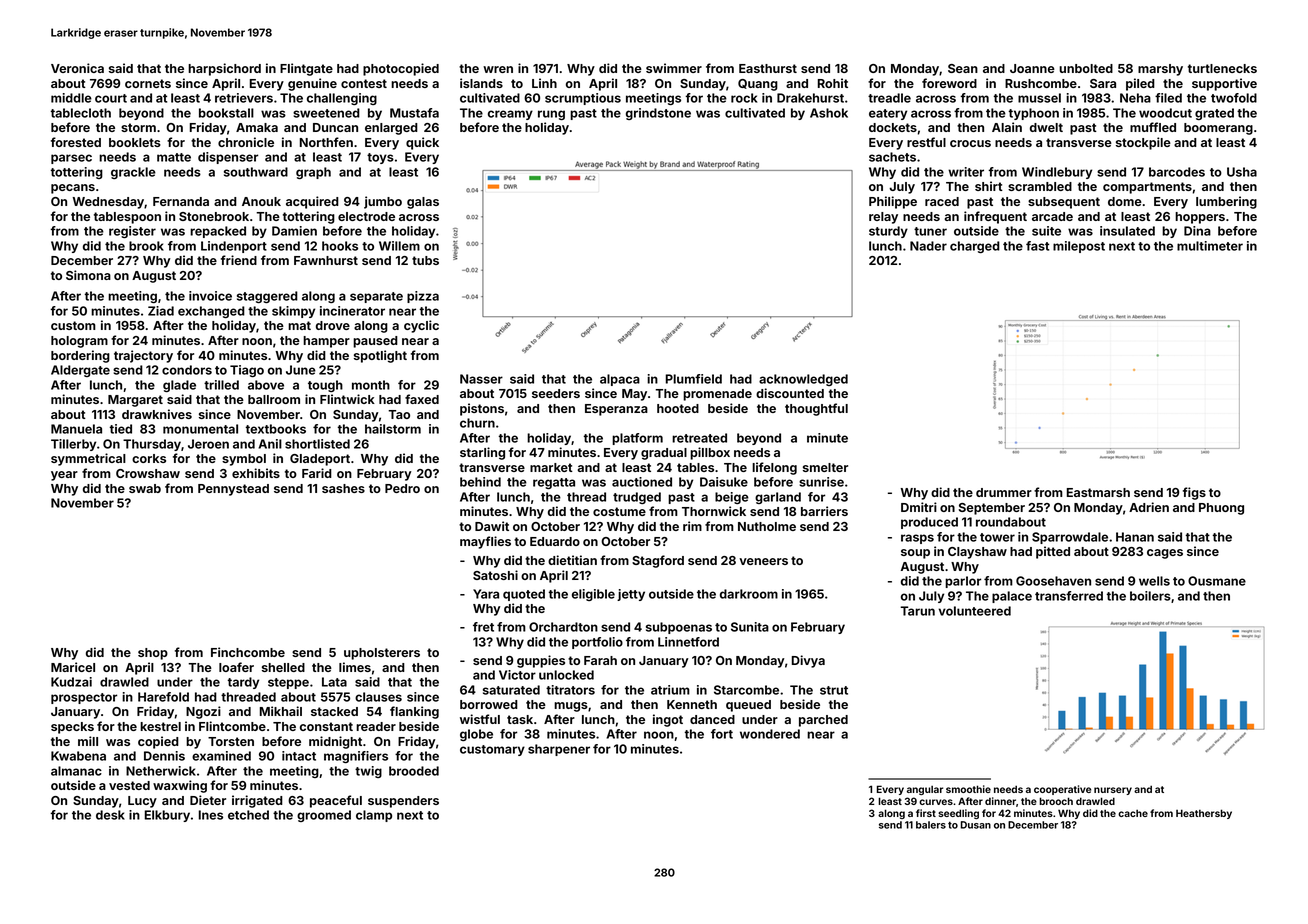  I want to click on fort, so click(722, 734).
